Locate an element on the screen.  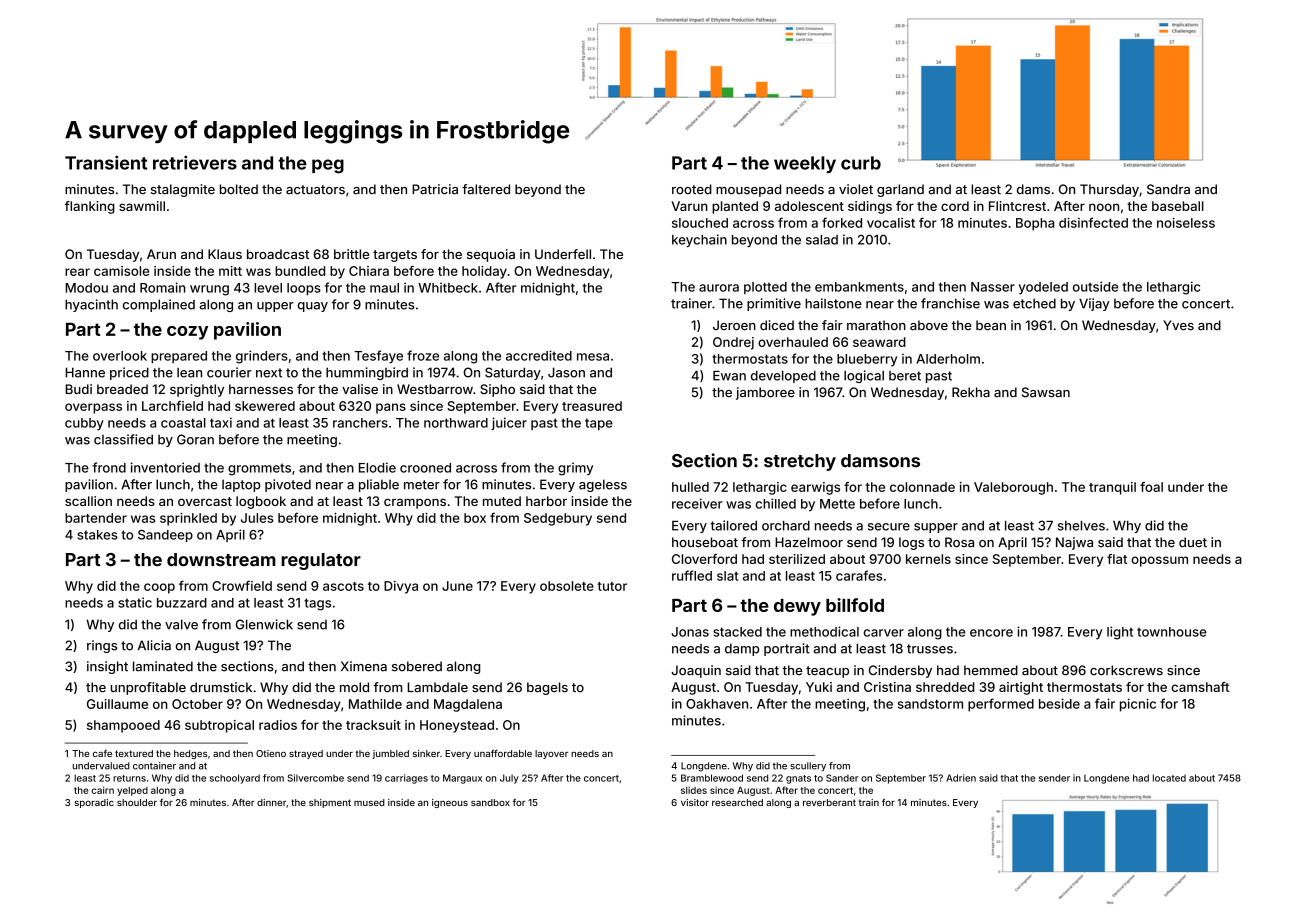
peg is located at coordinates (328, 166).
